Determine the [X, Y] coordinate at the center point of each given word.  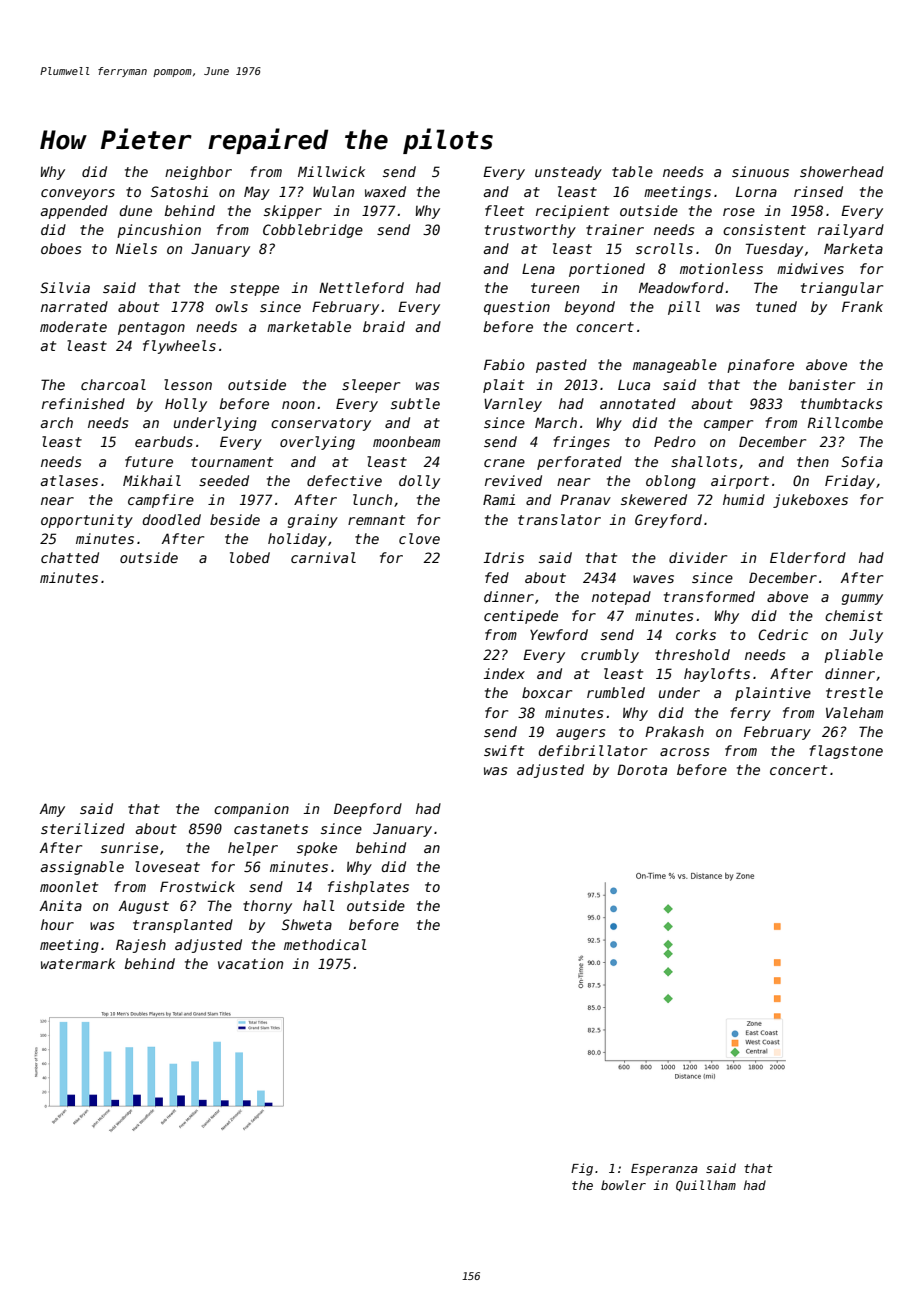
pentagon [151, 328]
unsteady [568, 173]
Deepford [368, 810]
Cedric [783, 634]
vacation [250, 963]
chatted [70, 557]
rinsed [818, 191]
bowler [623, 1185]
